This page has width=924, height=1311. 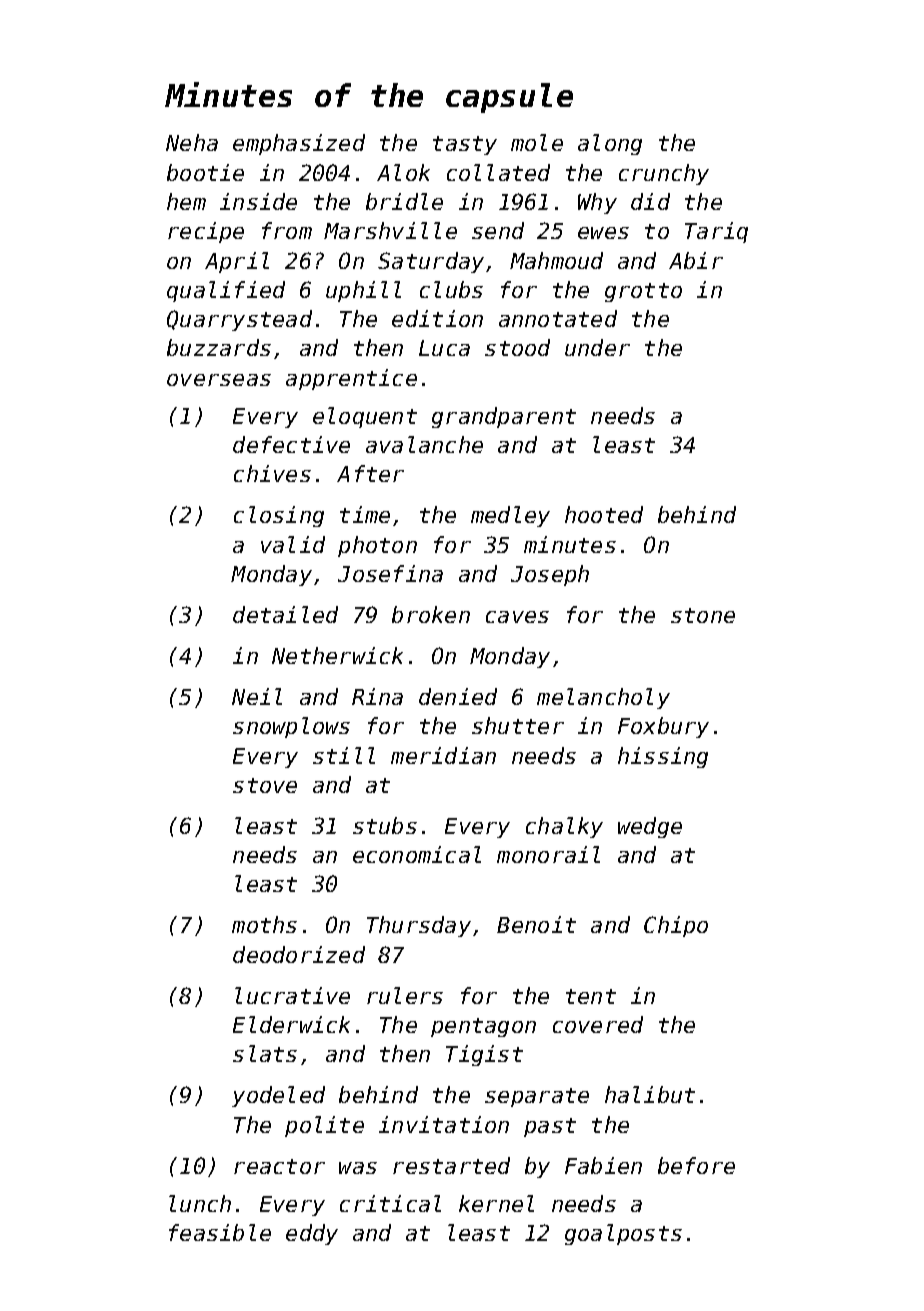 I want to click on crunchy, so click(x=664, y=174).
